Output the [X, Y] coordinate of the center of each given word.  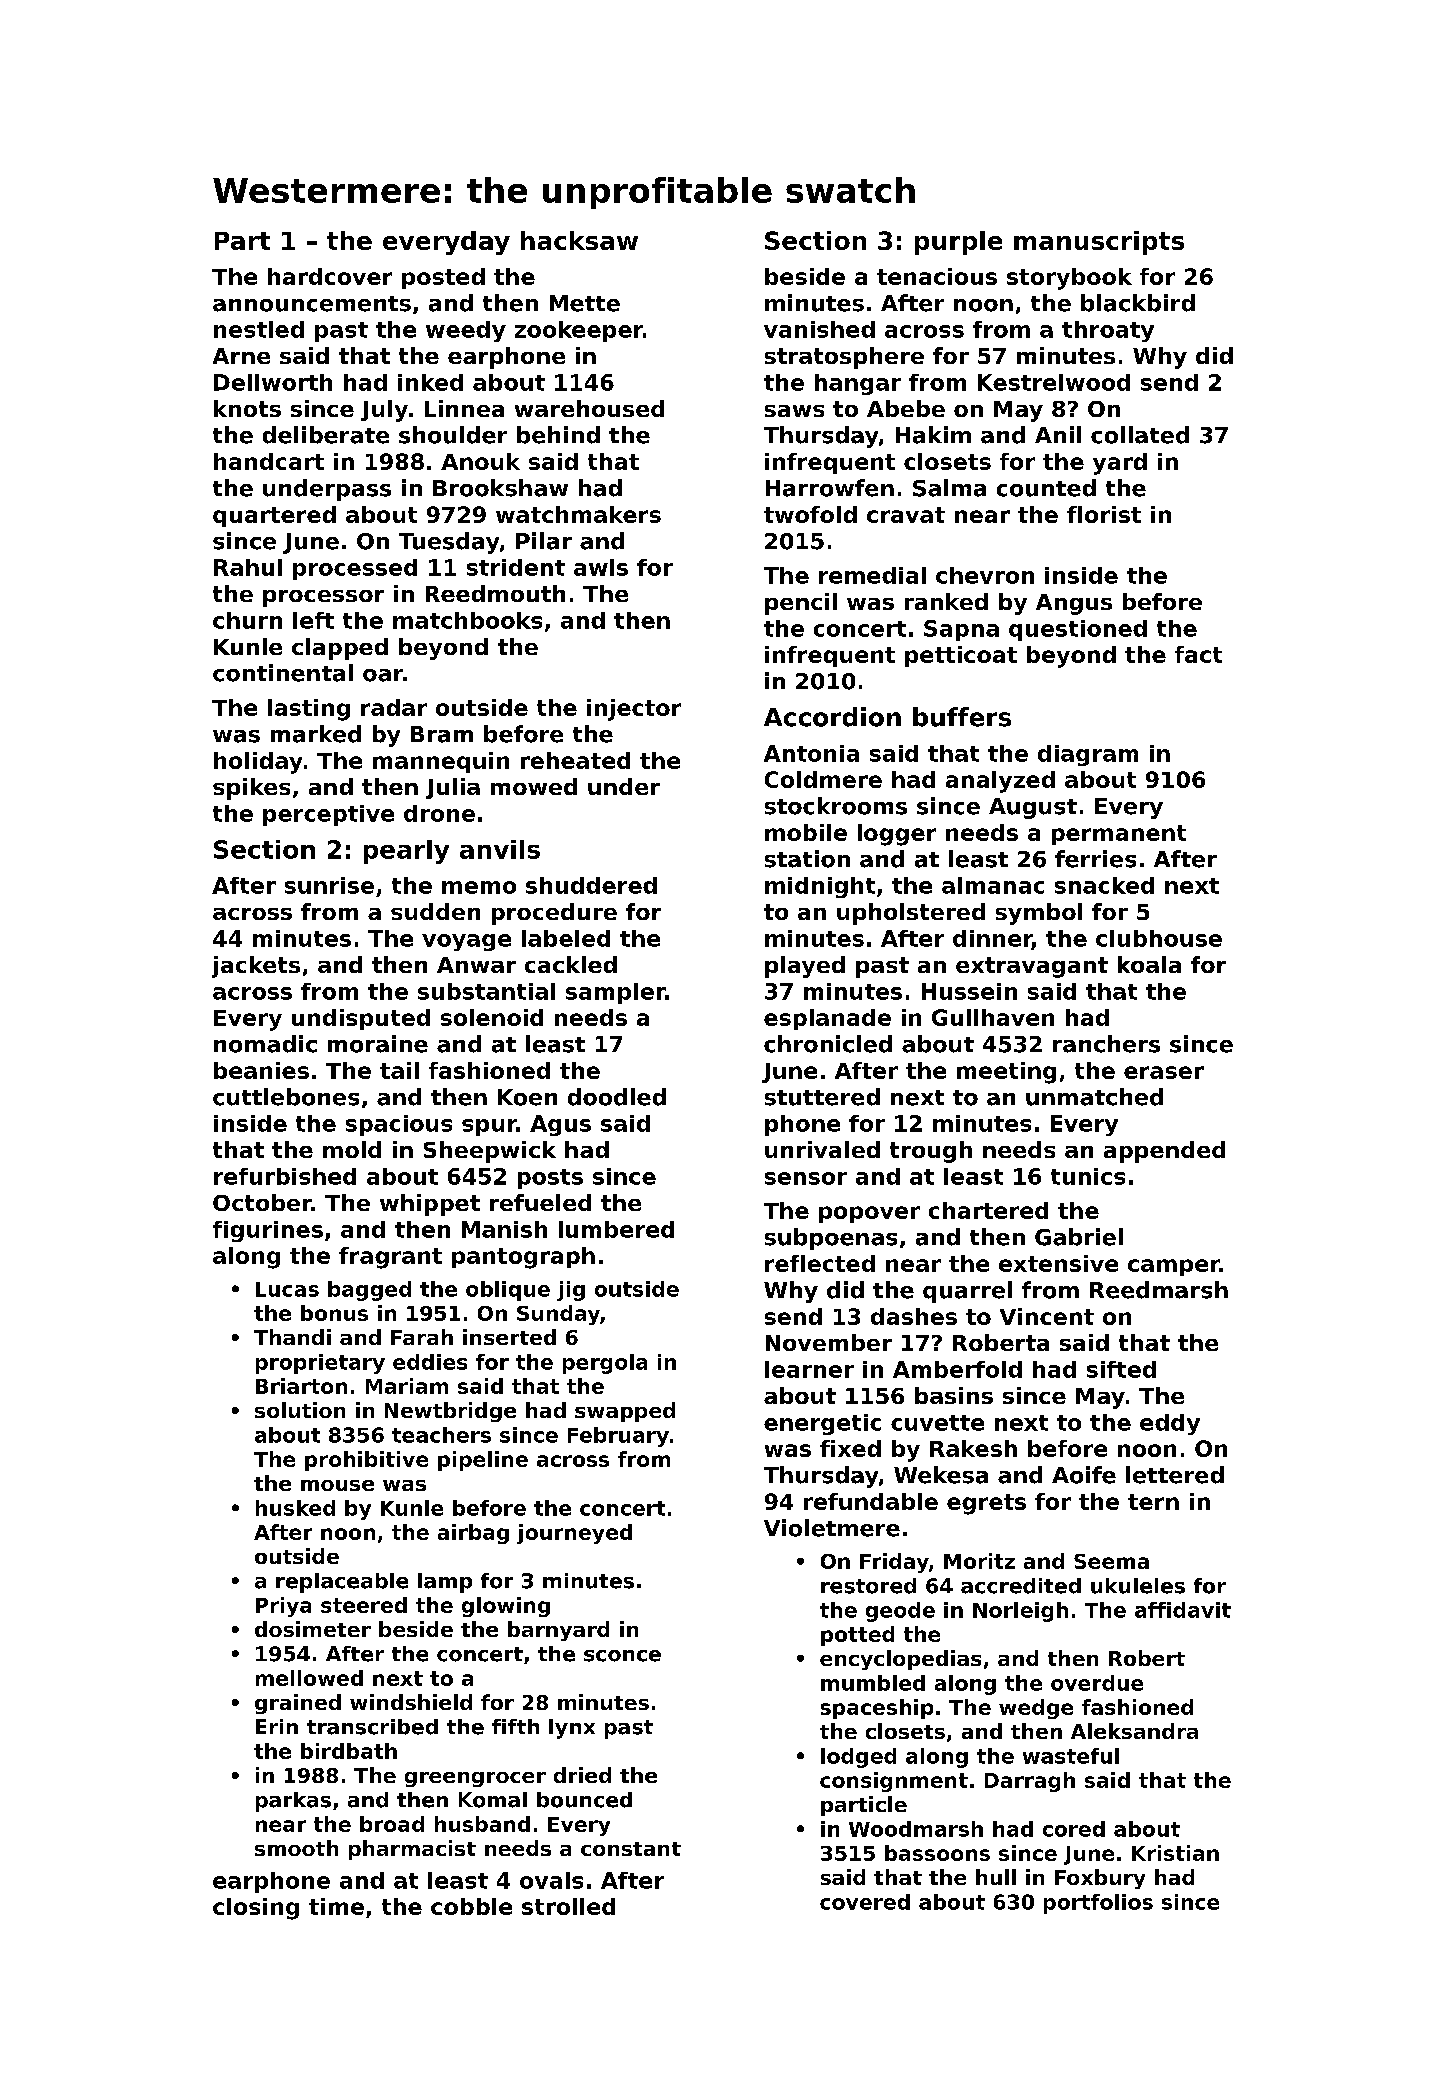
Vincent [1047, 1316]
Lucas [287, 1289]
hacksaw [579, 240]
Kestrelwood [1054, 382]
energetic [822, 1424]
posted [443, 278]
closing [256, 1909]
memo [479, 887]
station [807, 859]
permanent [1119, 835]
